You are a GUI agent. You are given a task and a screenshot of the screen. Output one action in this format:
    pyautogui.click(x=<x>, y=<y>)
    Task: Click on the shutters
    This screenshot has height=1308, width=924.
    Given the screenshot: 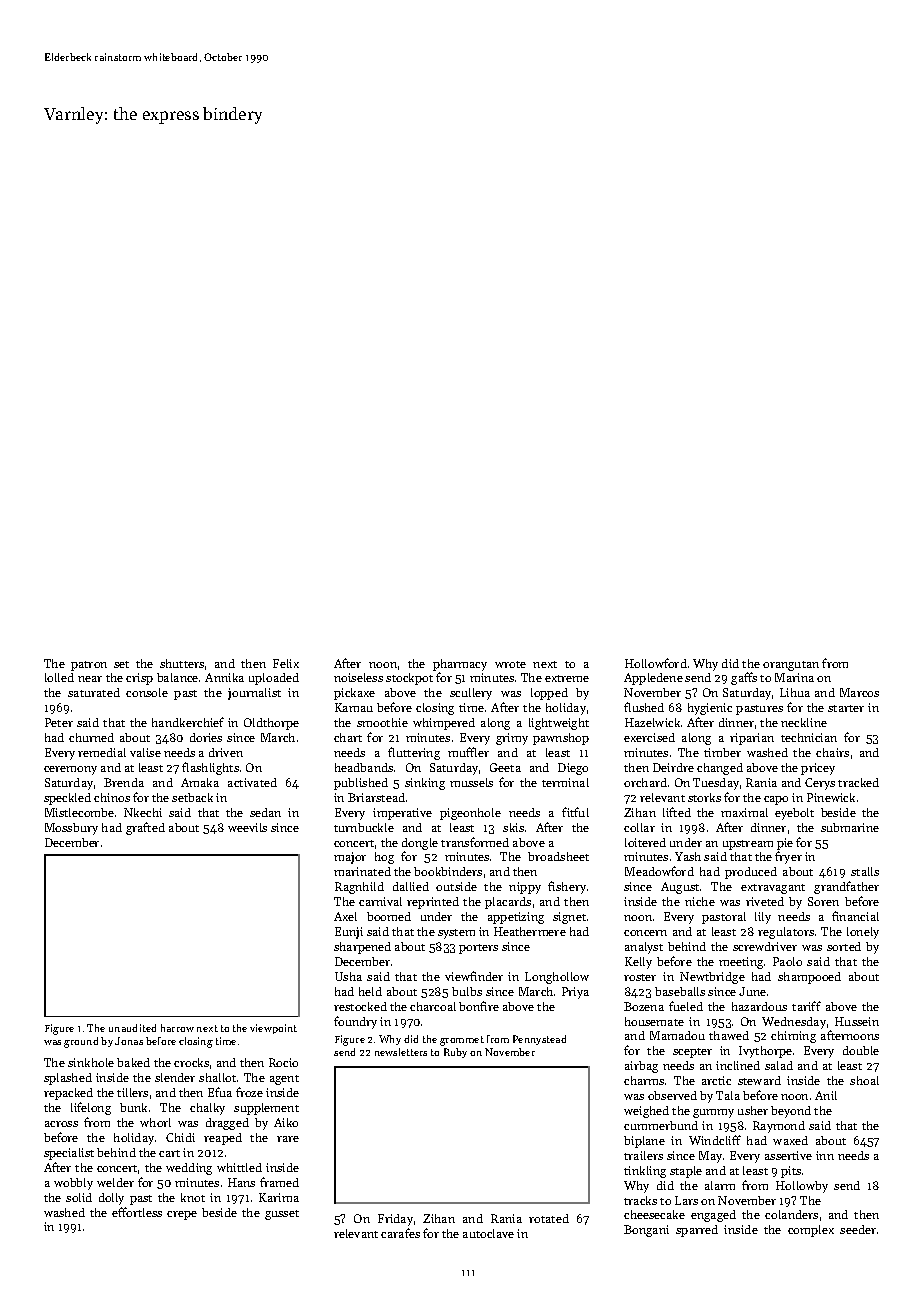 What is the action you would take?
    pyautogui.click(x=182, y=663)
